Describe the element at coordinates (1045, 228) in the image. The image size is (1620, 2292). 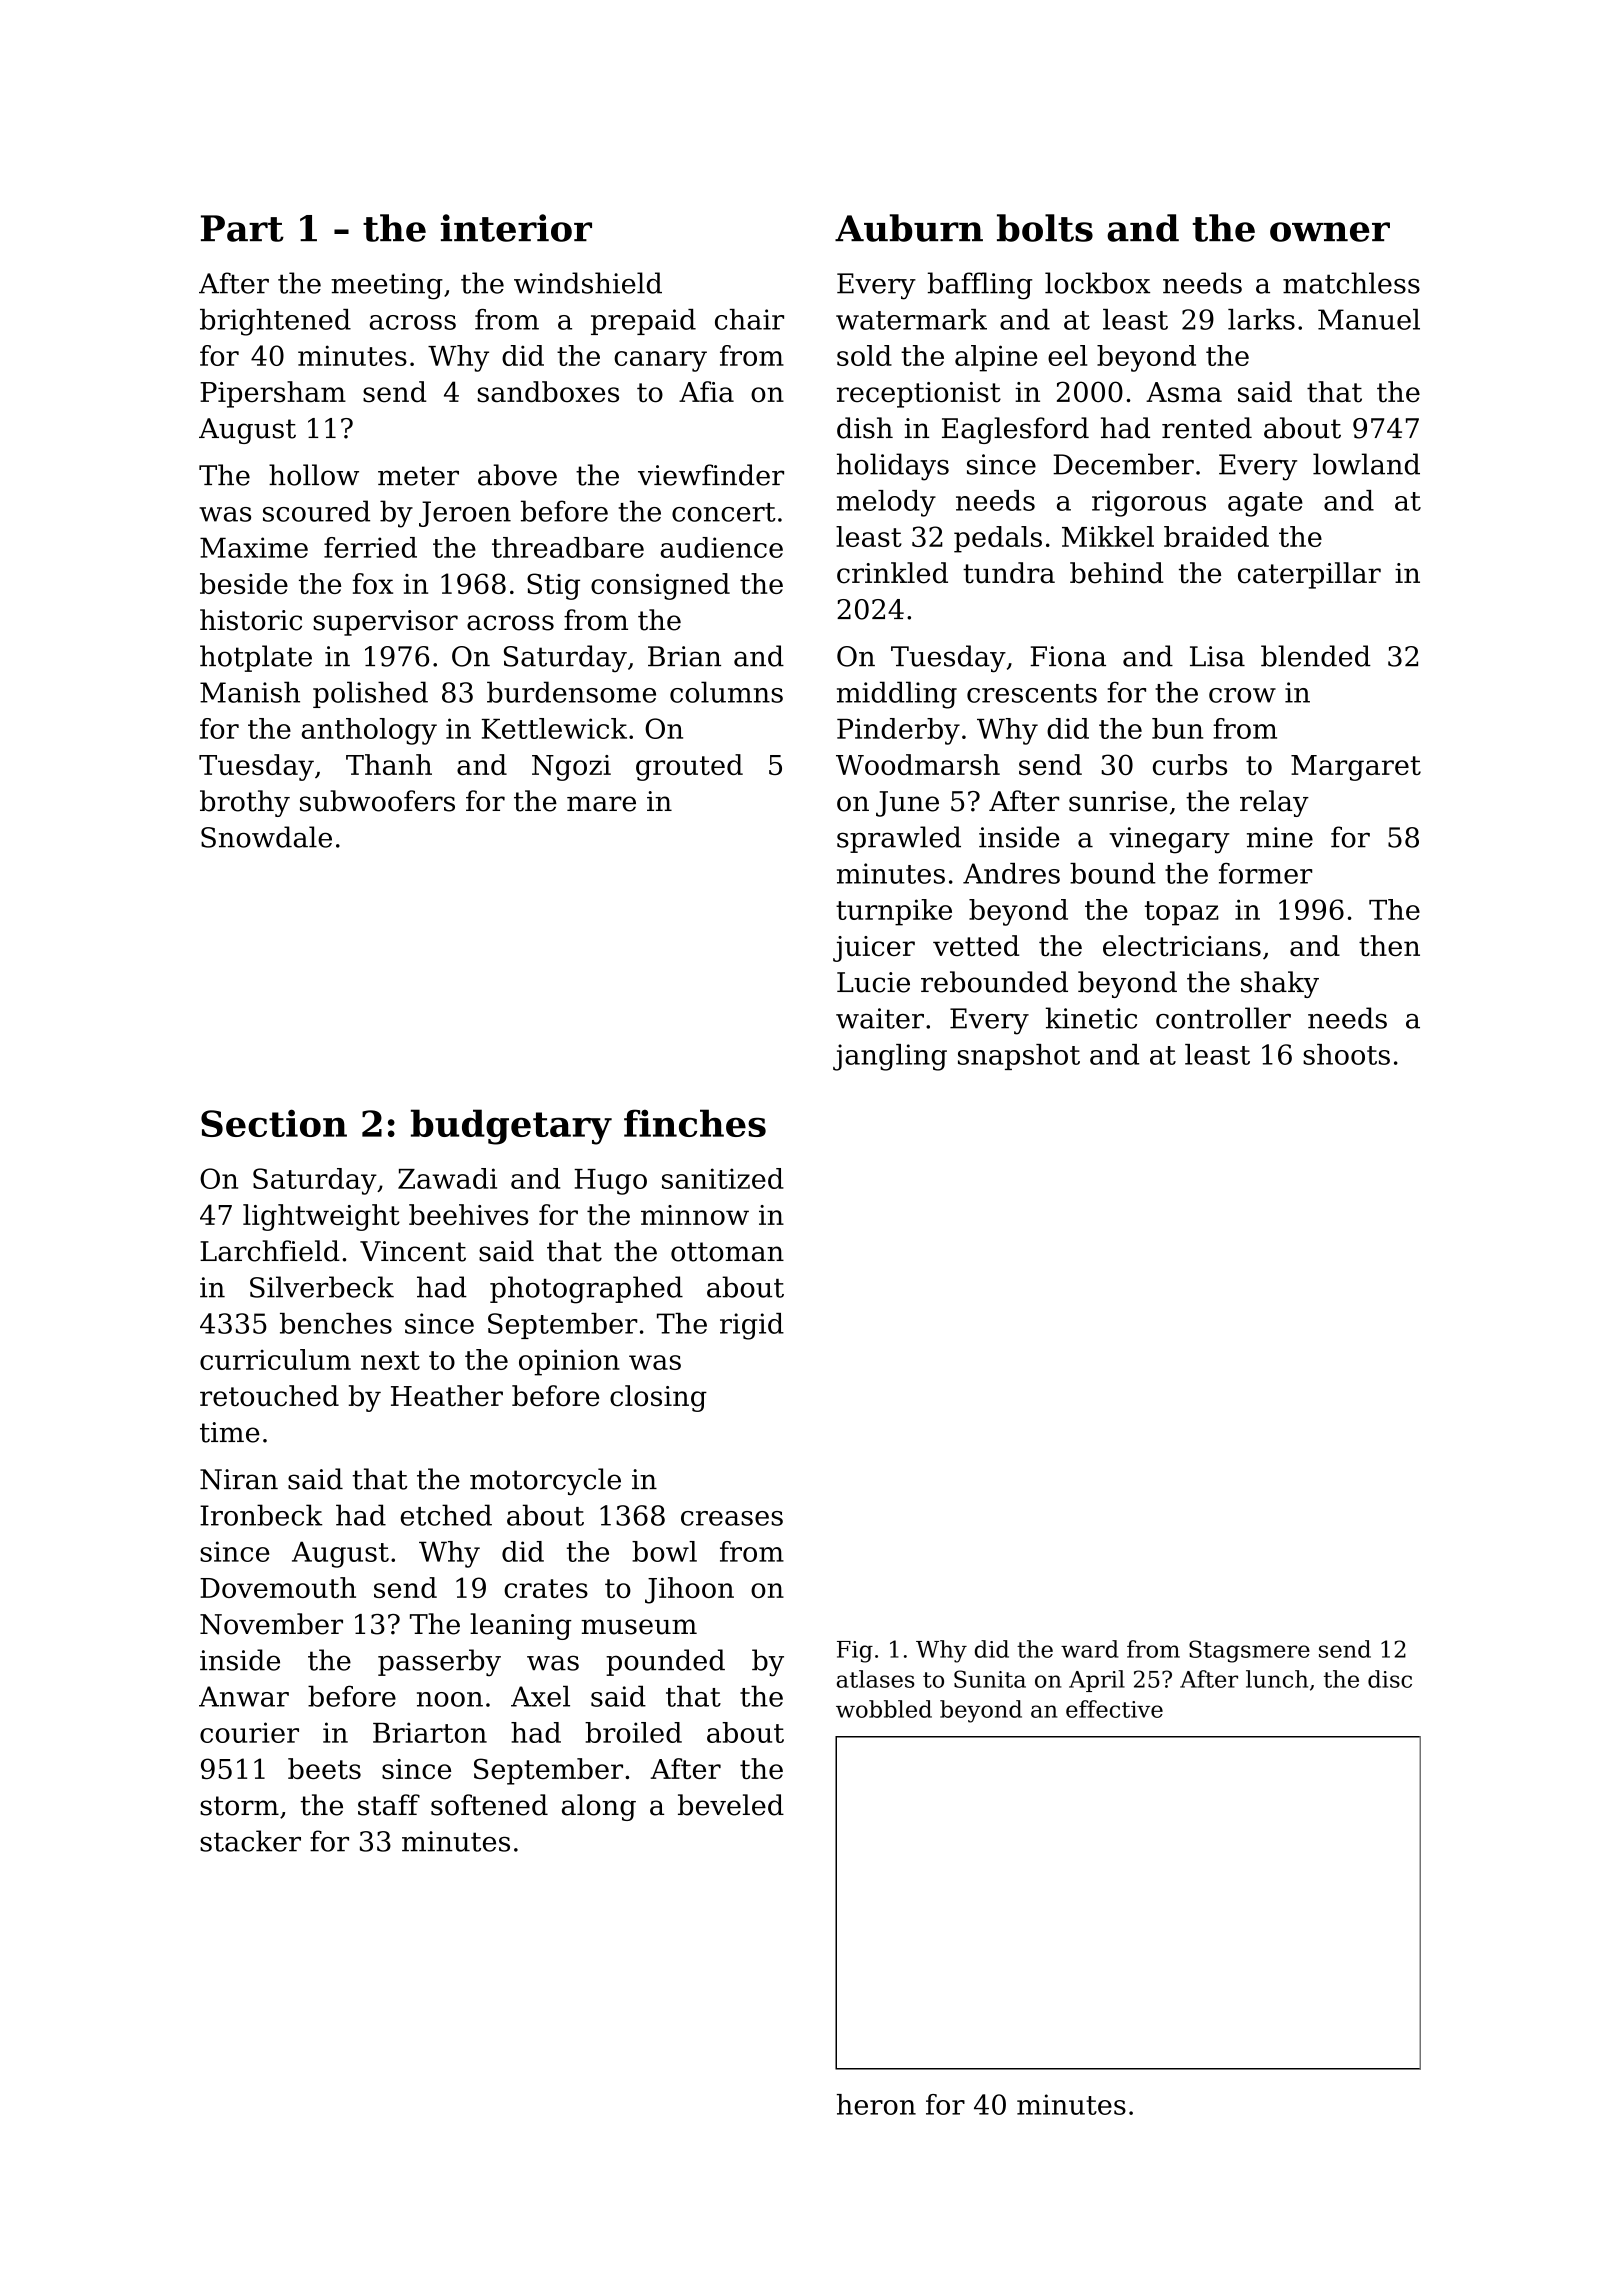
I see `bolts` at that location.
